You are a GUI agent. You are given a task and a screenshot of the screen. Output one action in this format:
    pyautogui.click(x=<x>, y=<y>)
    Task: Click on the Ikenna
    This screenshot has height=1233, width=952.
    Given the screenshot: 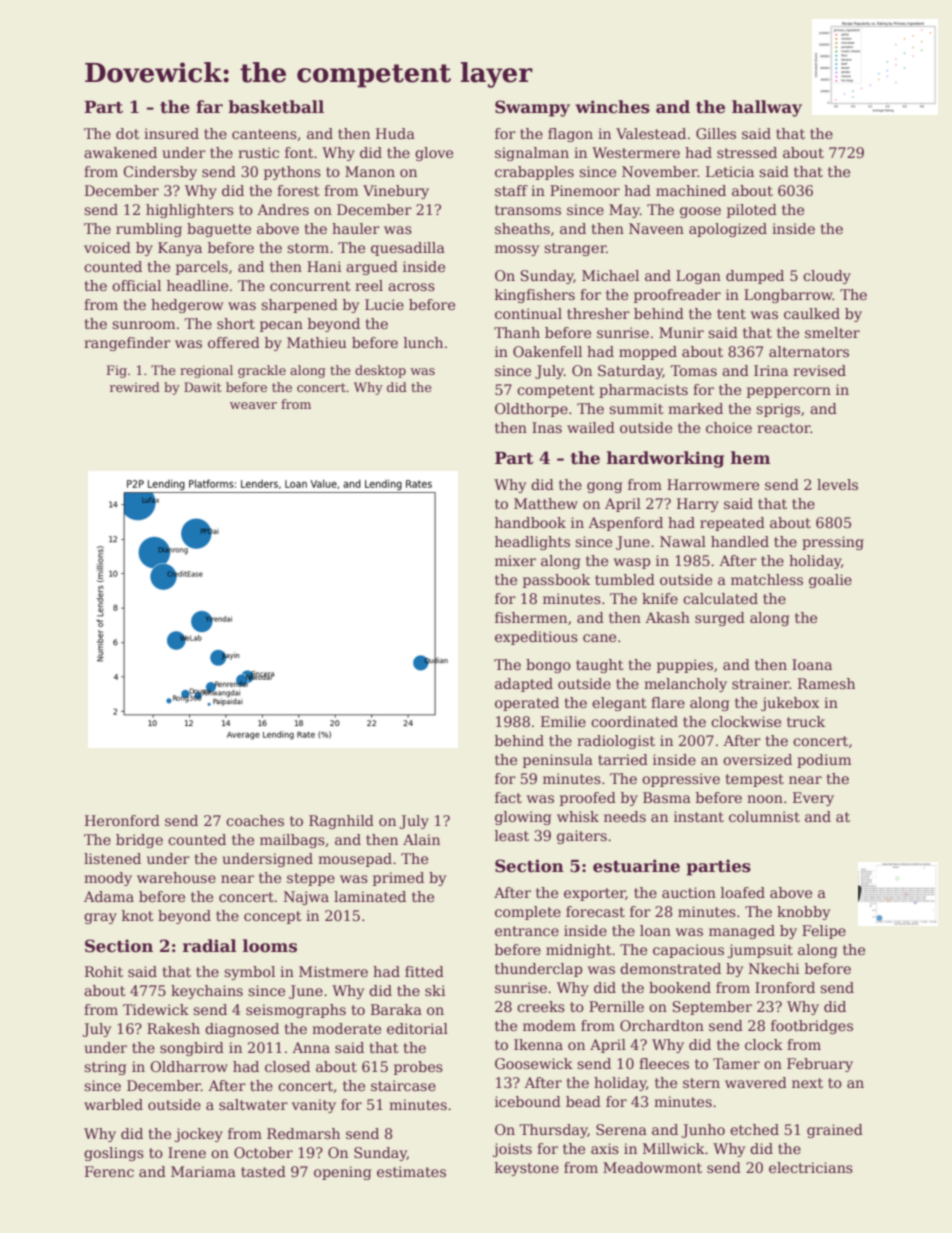 What is the action you would take?
    pyautogui.click(x=538, y=1044)
